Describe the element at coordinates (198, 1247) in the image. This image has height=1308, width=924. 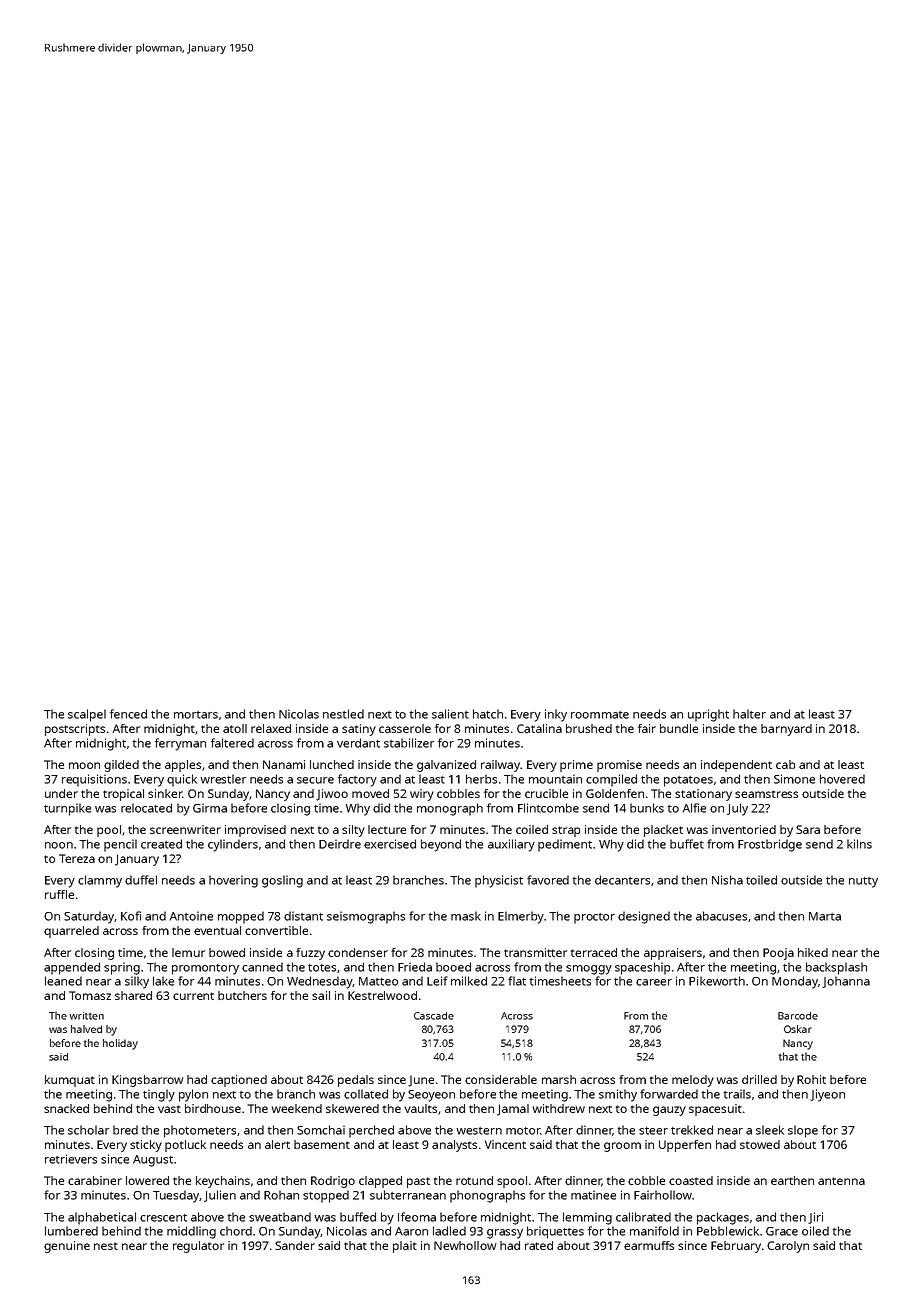
I see `regulator` at that location.
